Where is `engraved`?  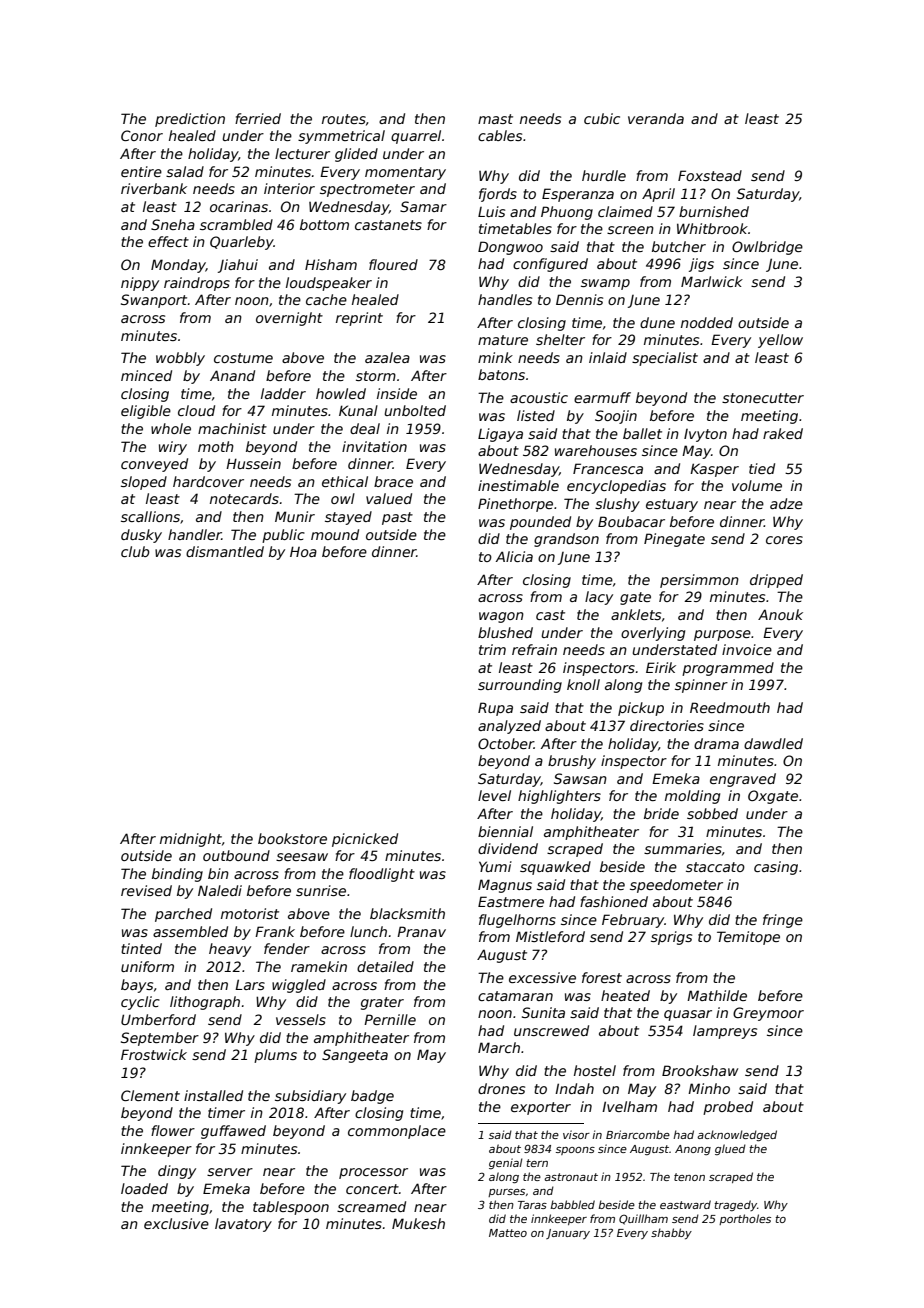
engraved is located at coordinates (743, 780).
